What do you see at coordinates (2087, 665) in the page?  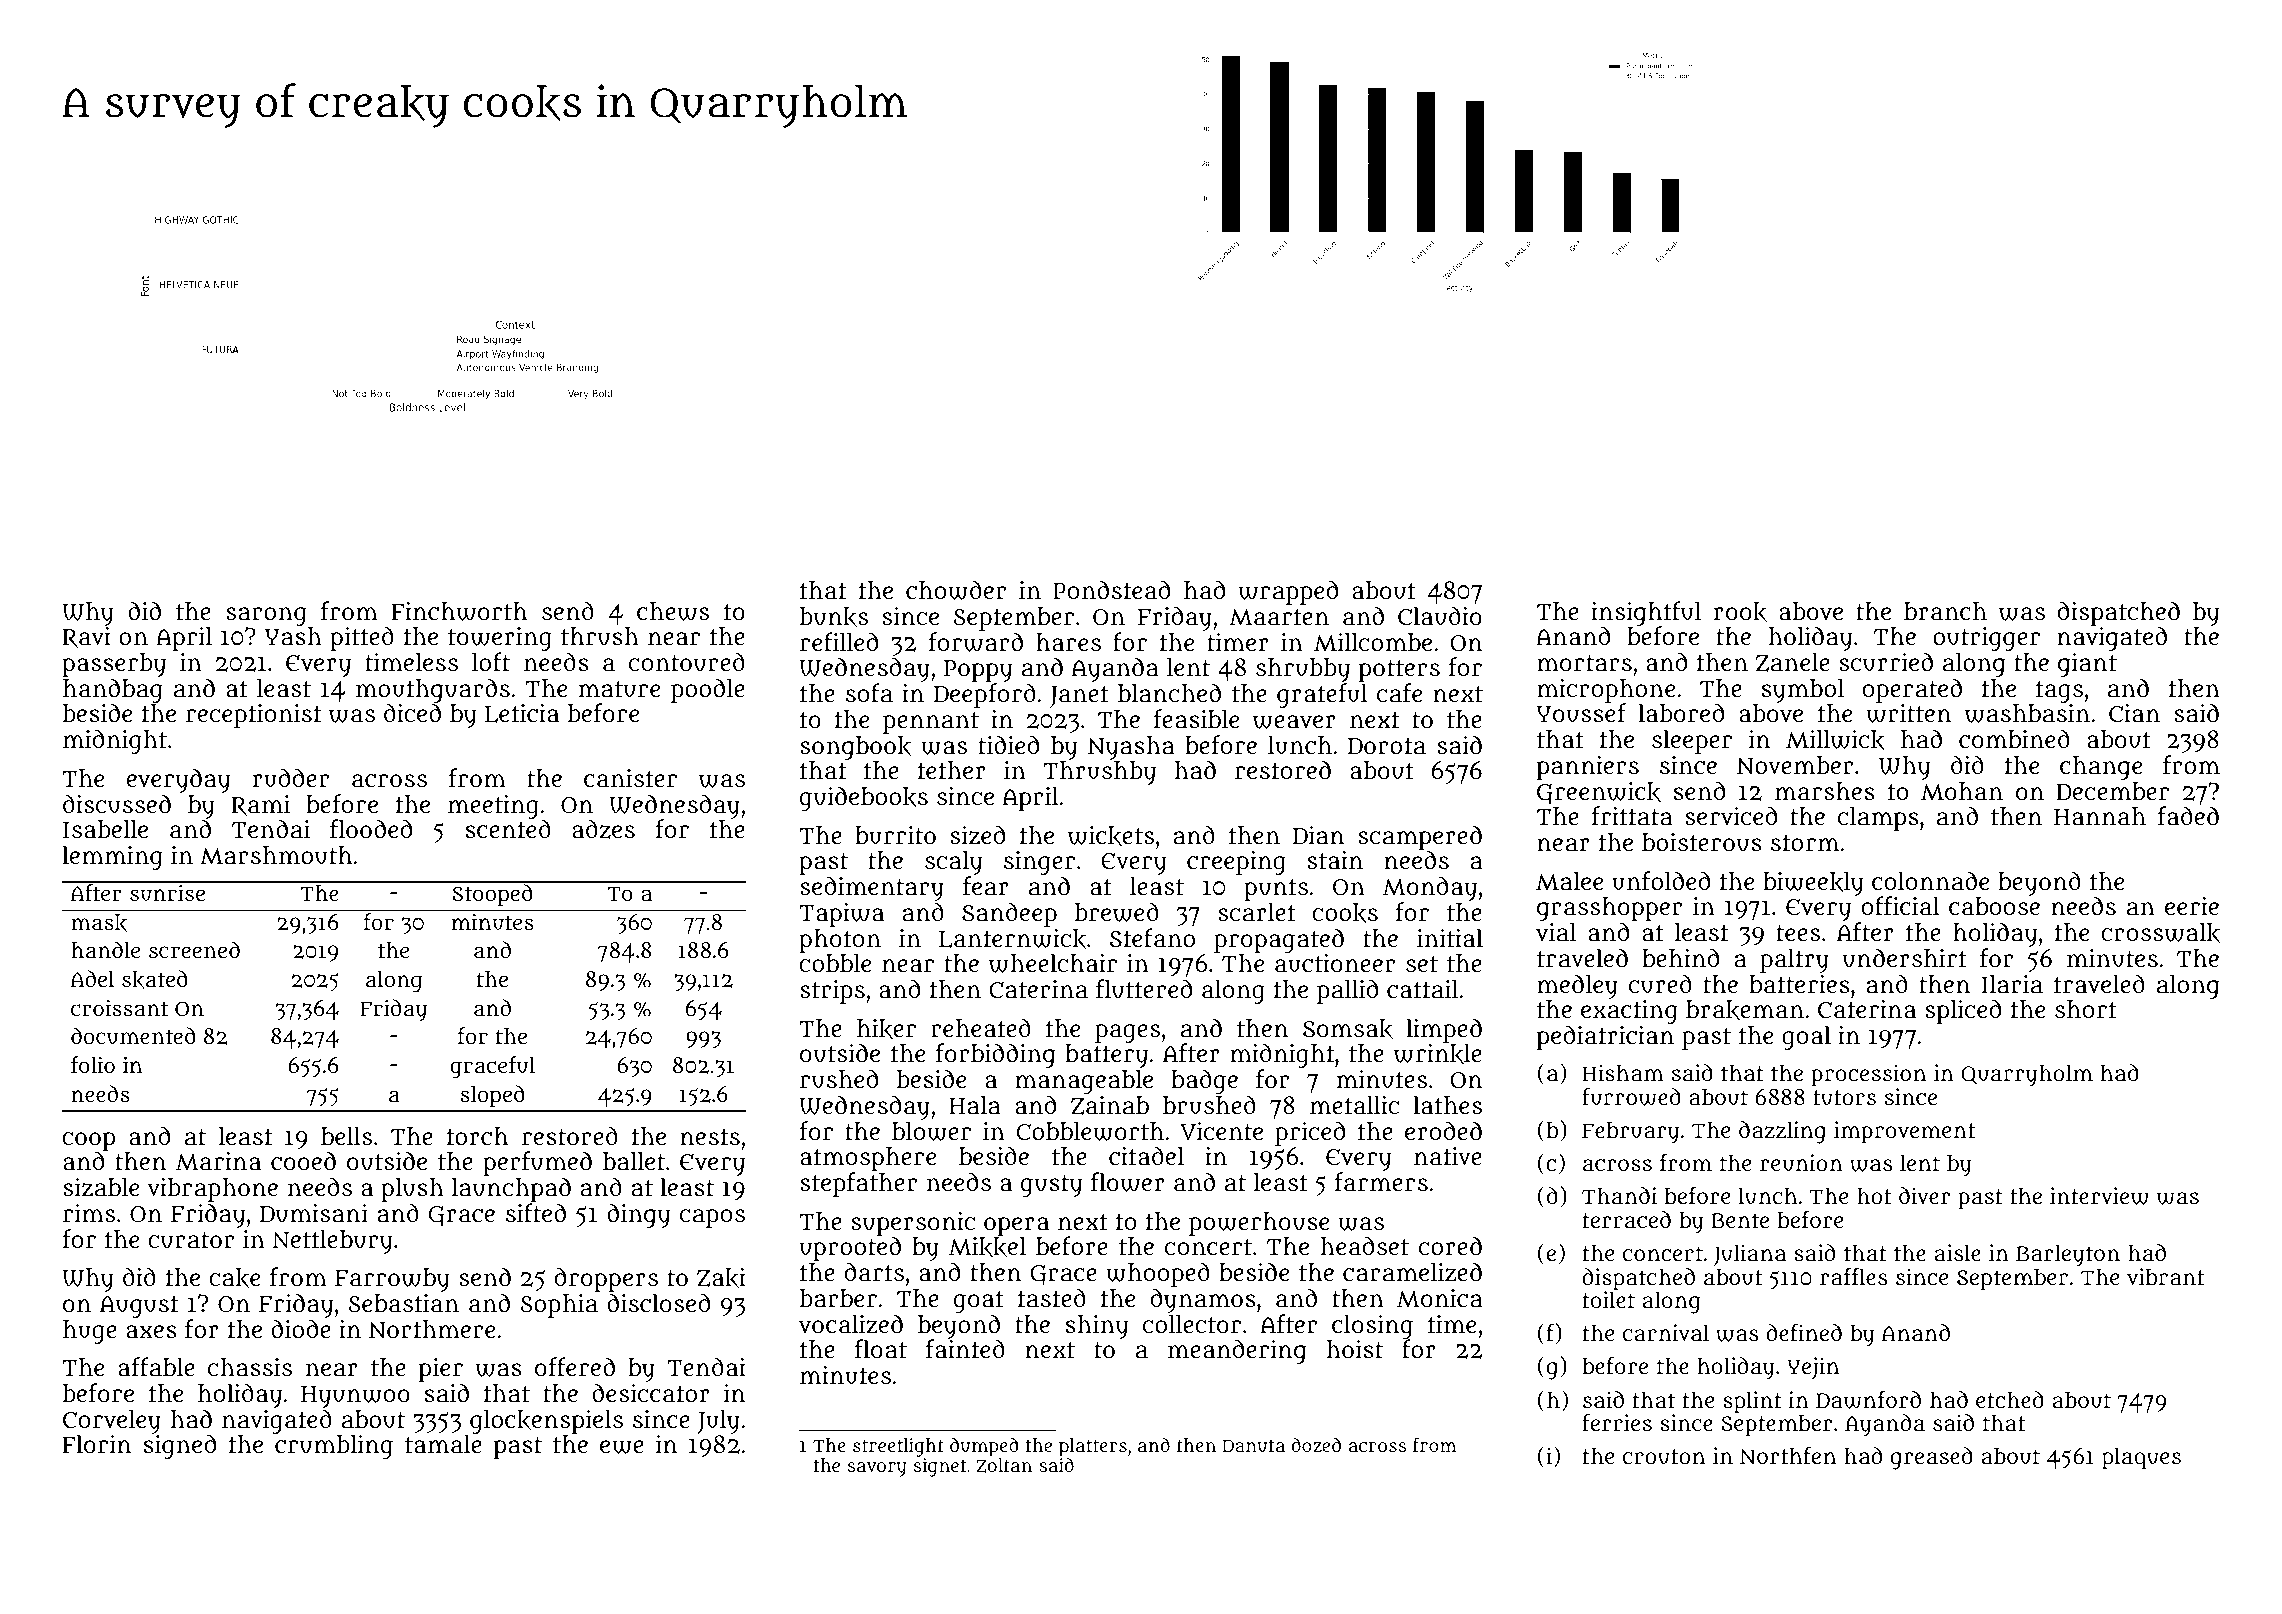 I see `giant` at bounding box center [2087, 665].
